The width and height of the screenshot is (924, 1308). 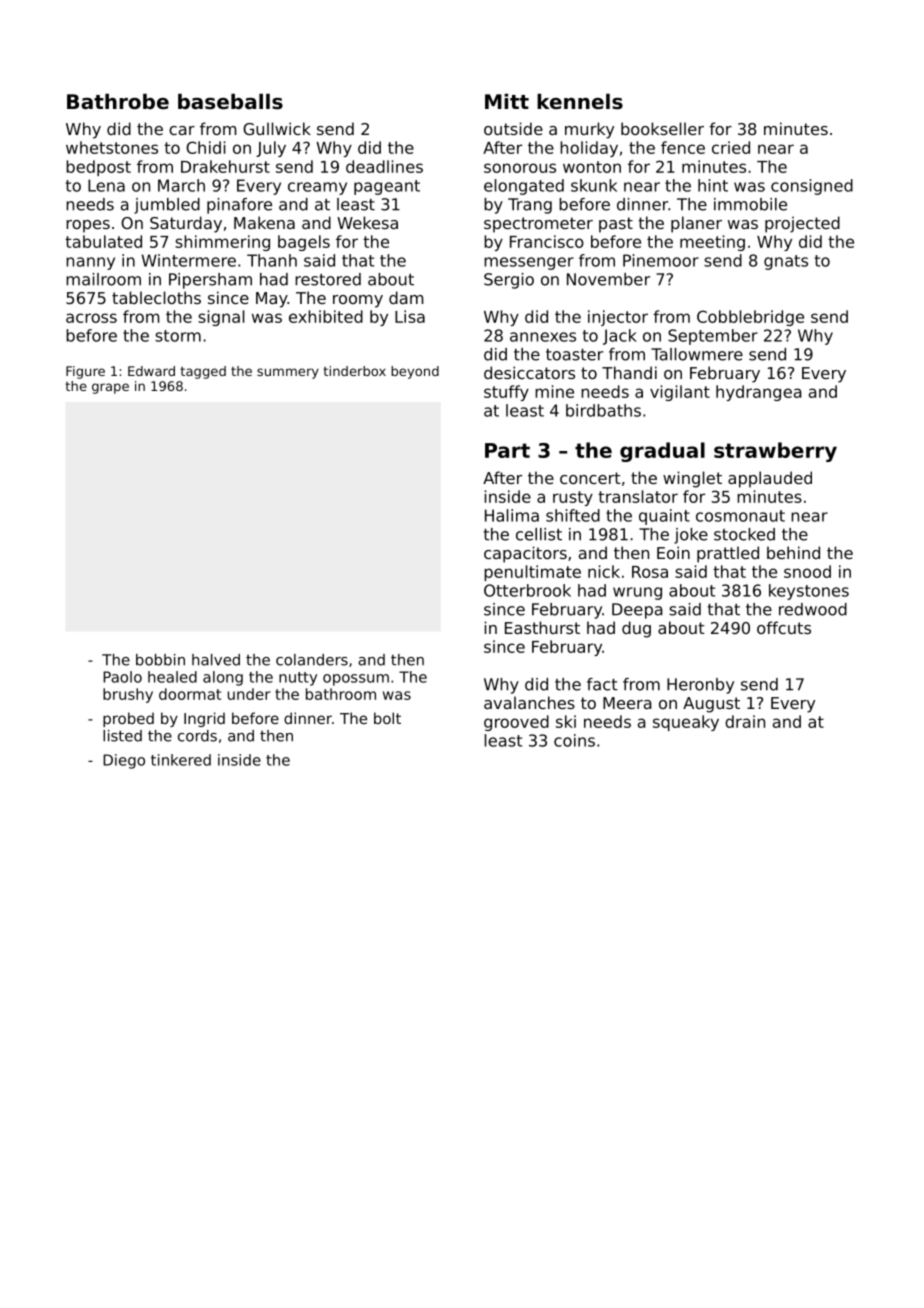 I want to click on injector, so click(x=618, y=318).
